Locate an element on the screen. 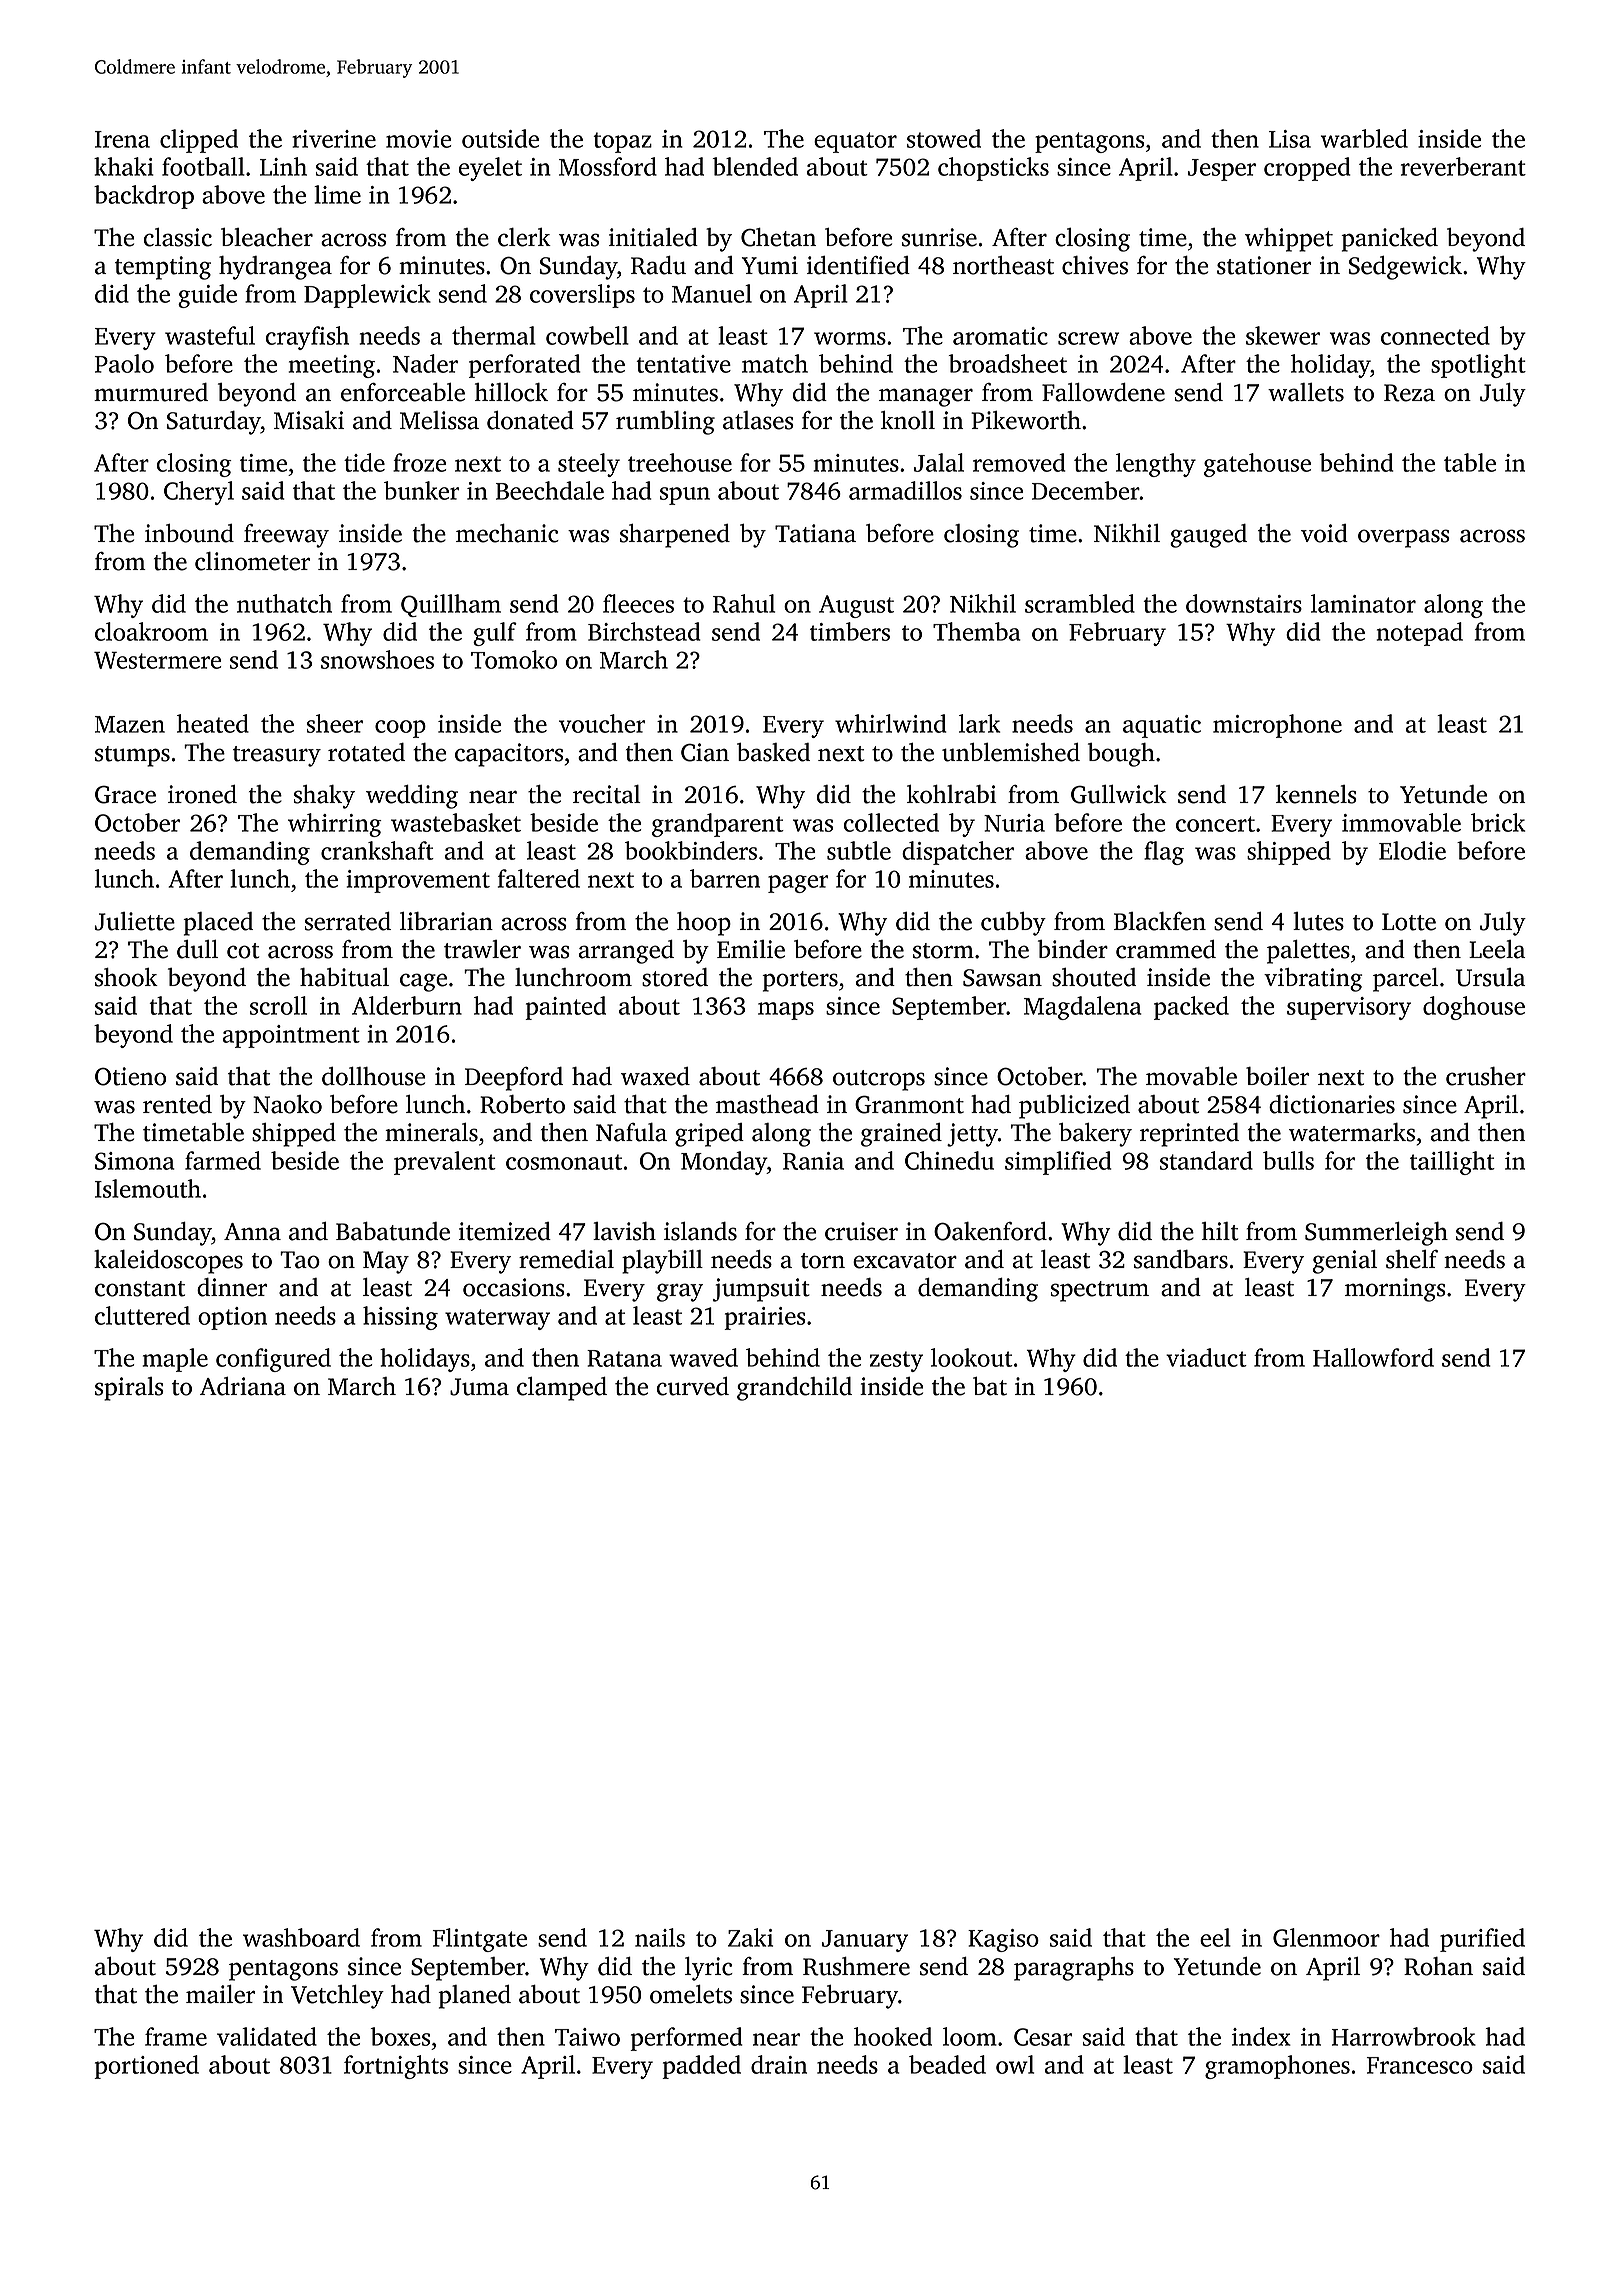  Anna is located at coordinates (252, 1232).
